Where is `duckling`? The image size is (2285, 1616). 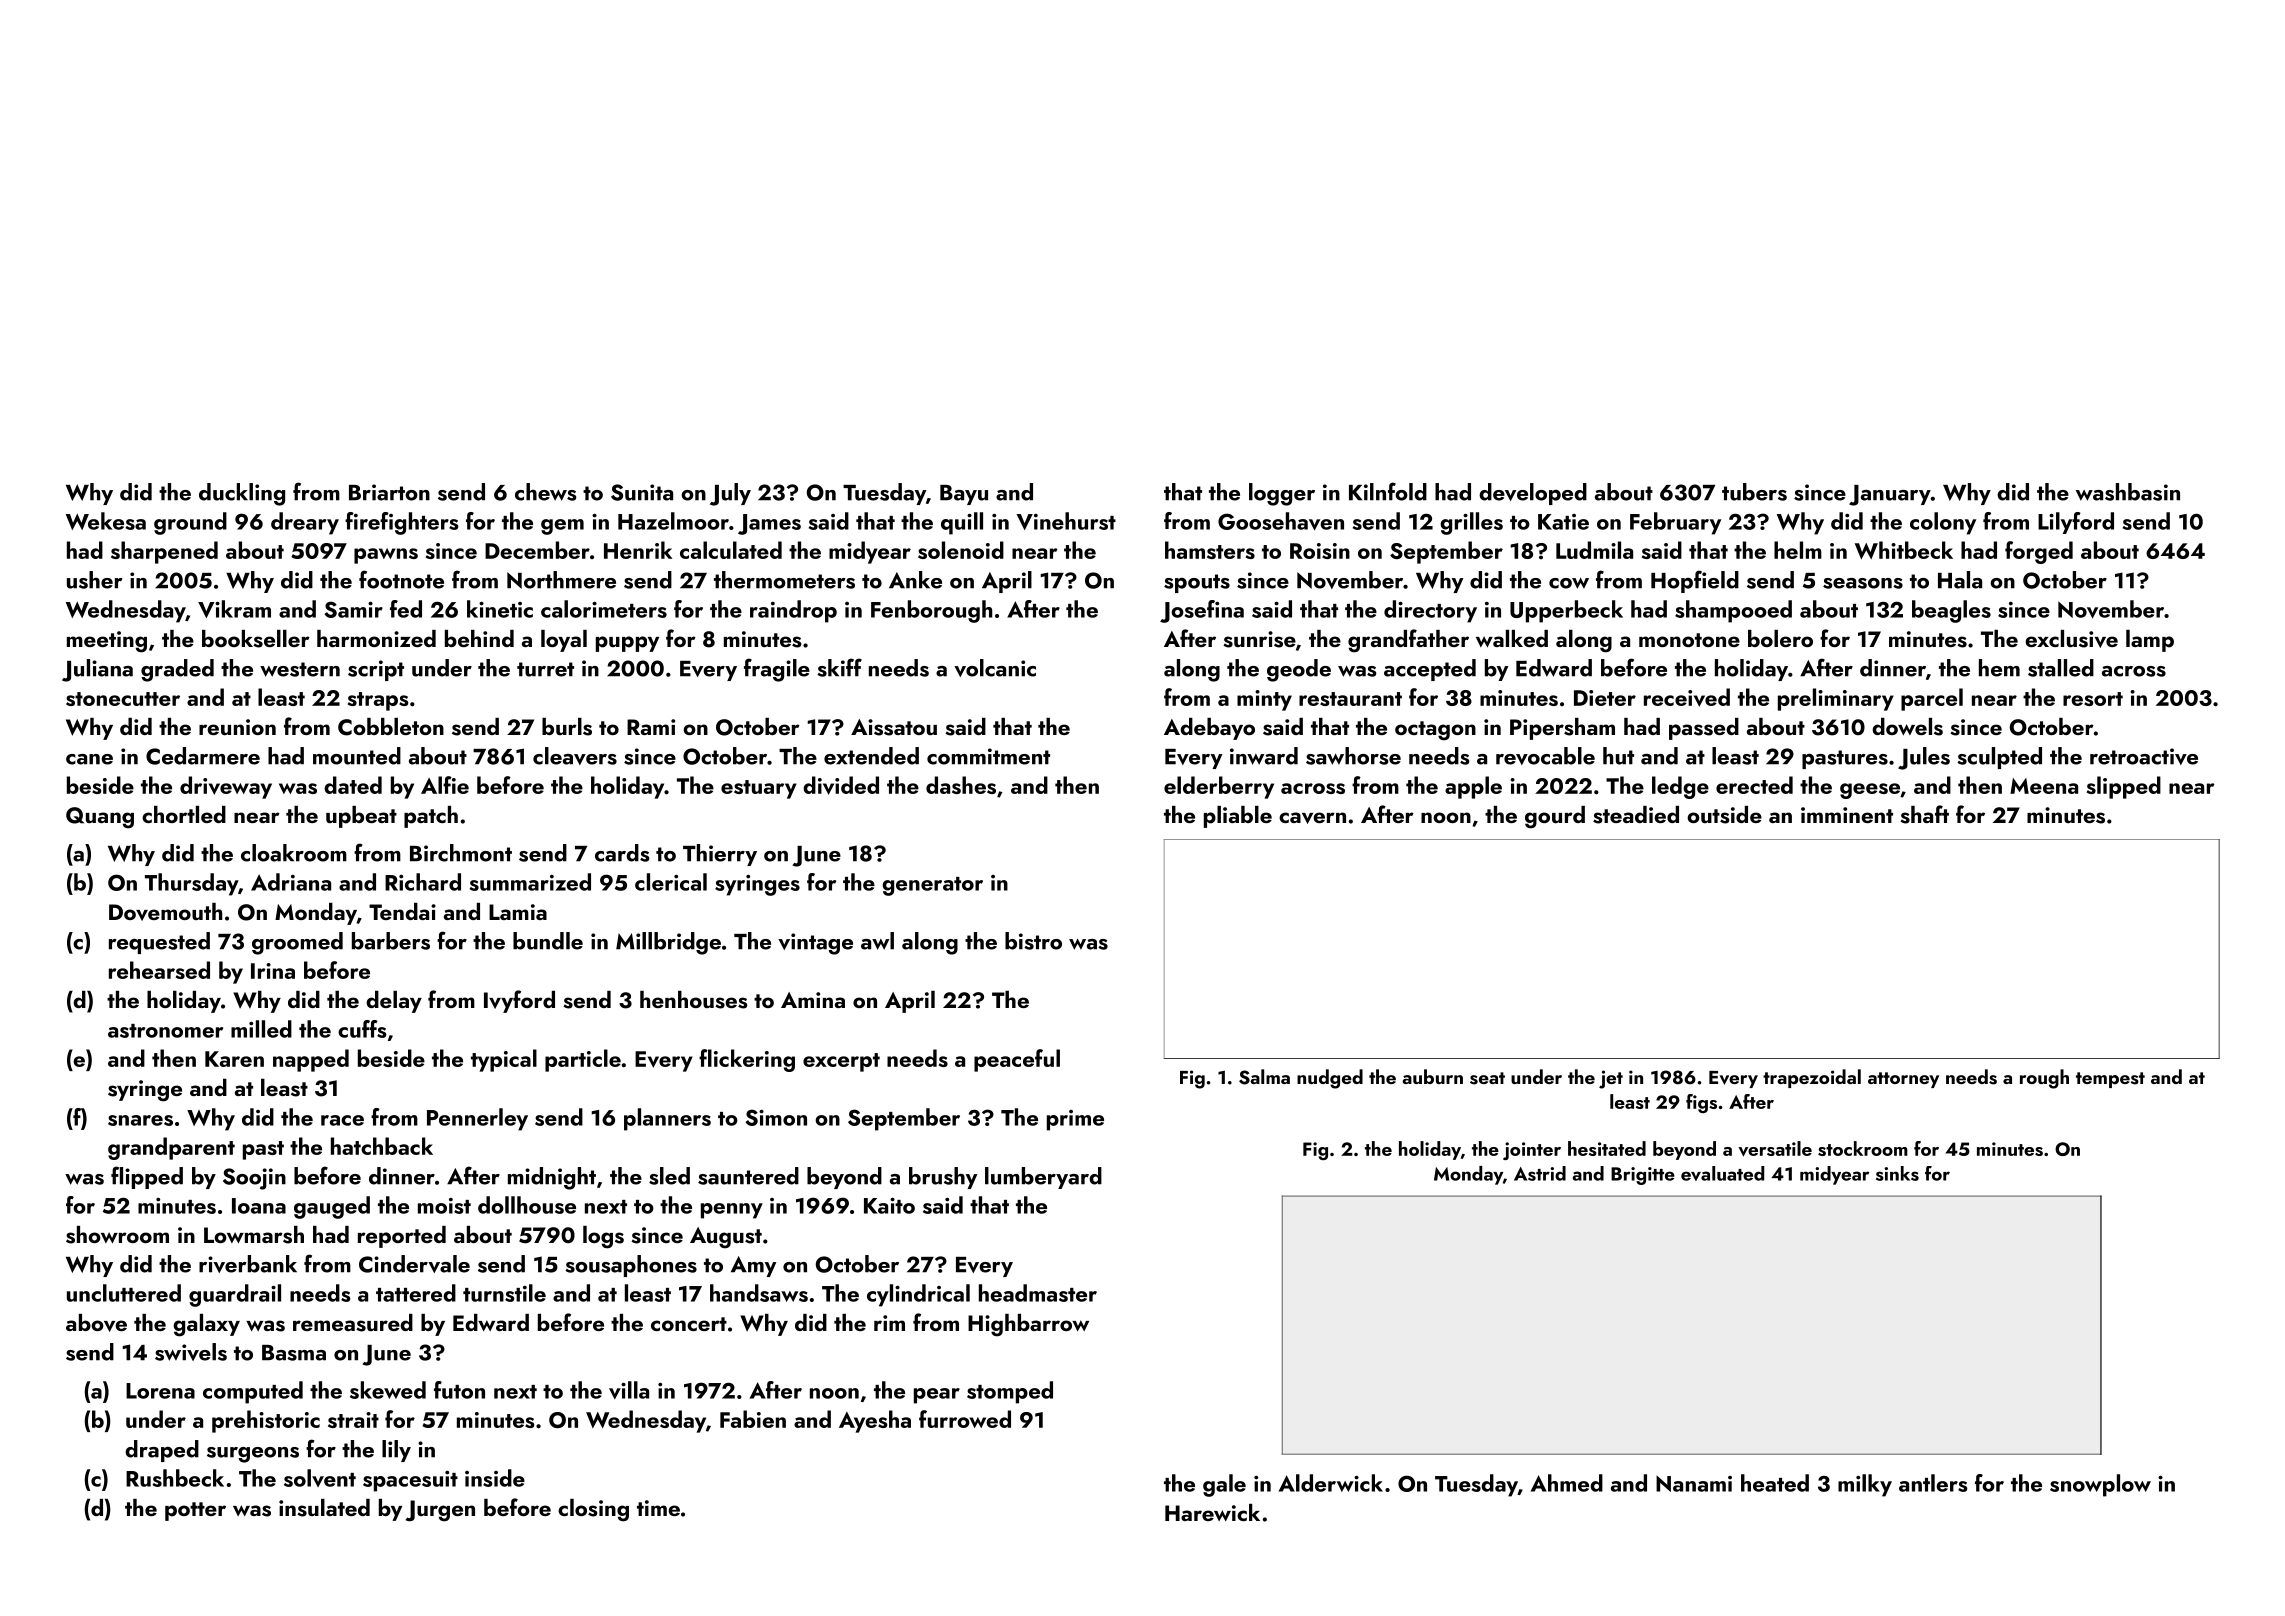 duckling is located at coordinates (242, 494).
